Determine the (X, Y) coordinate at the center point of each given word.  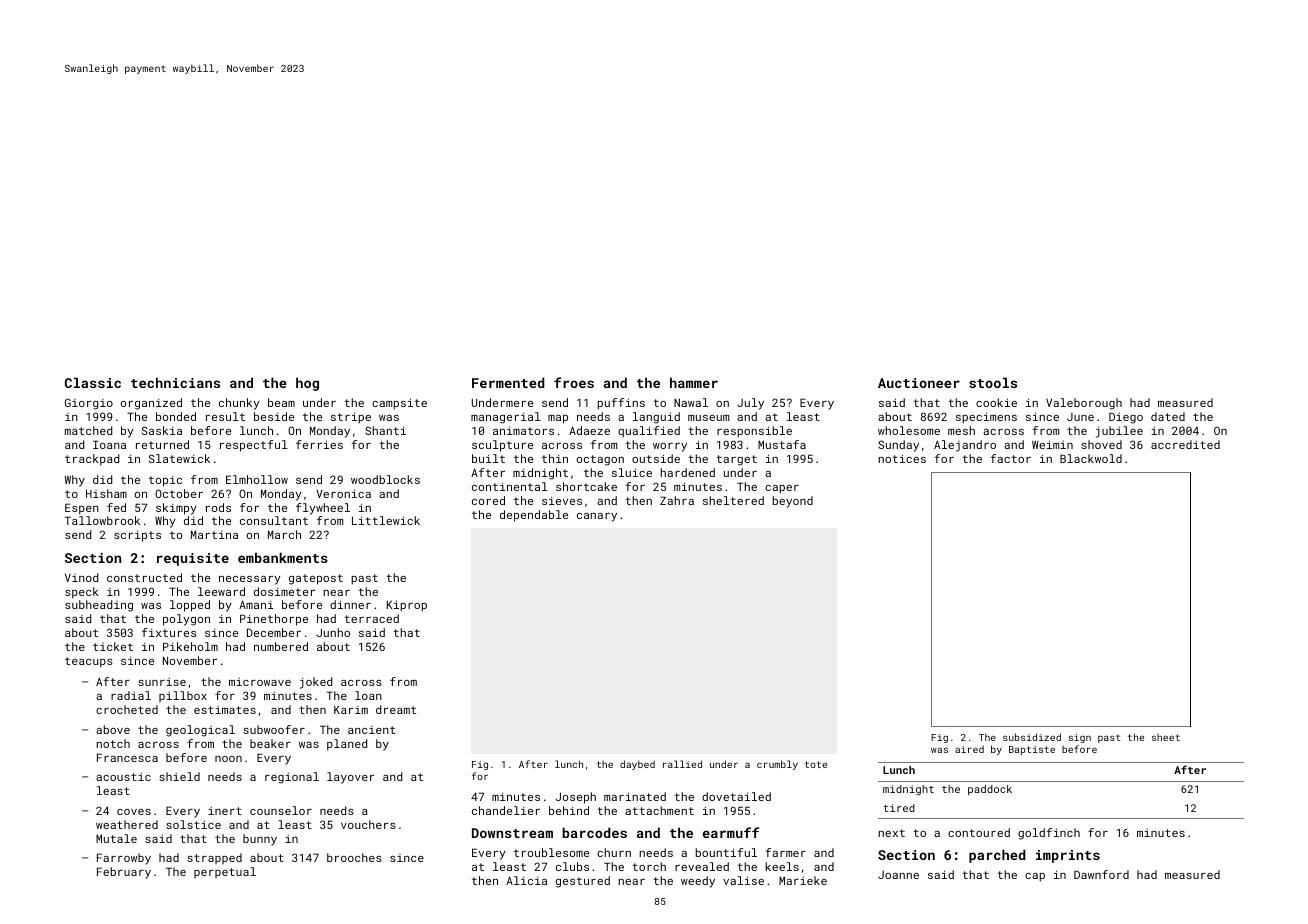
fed (116, 507)
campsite (399, 404)
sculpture (502, 446)
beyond (793, 502)
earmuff (731, 832)
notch (113, 743)
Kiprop (406, 606)
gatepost (316, 579)
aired (969, 749)
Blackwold (1091, 458)
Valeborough (1084, 404)
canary (597, 517)
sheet (1166, 737)
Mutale (116, 838)
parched (997, 856)
